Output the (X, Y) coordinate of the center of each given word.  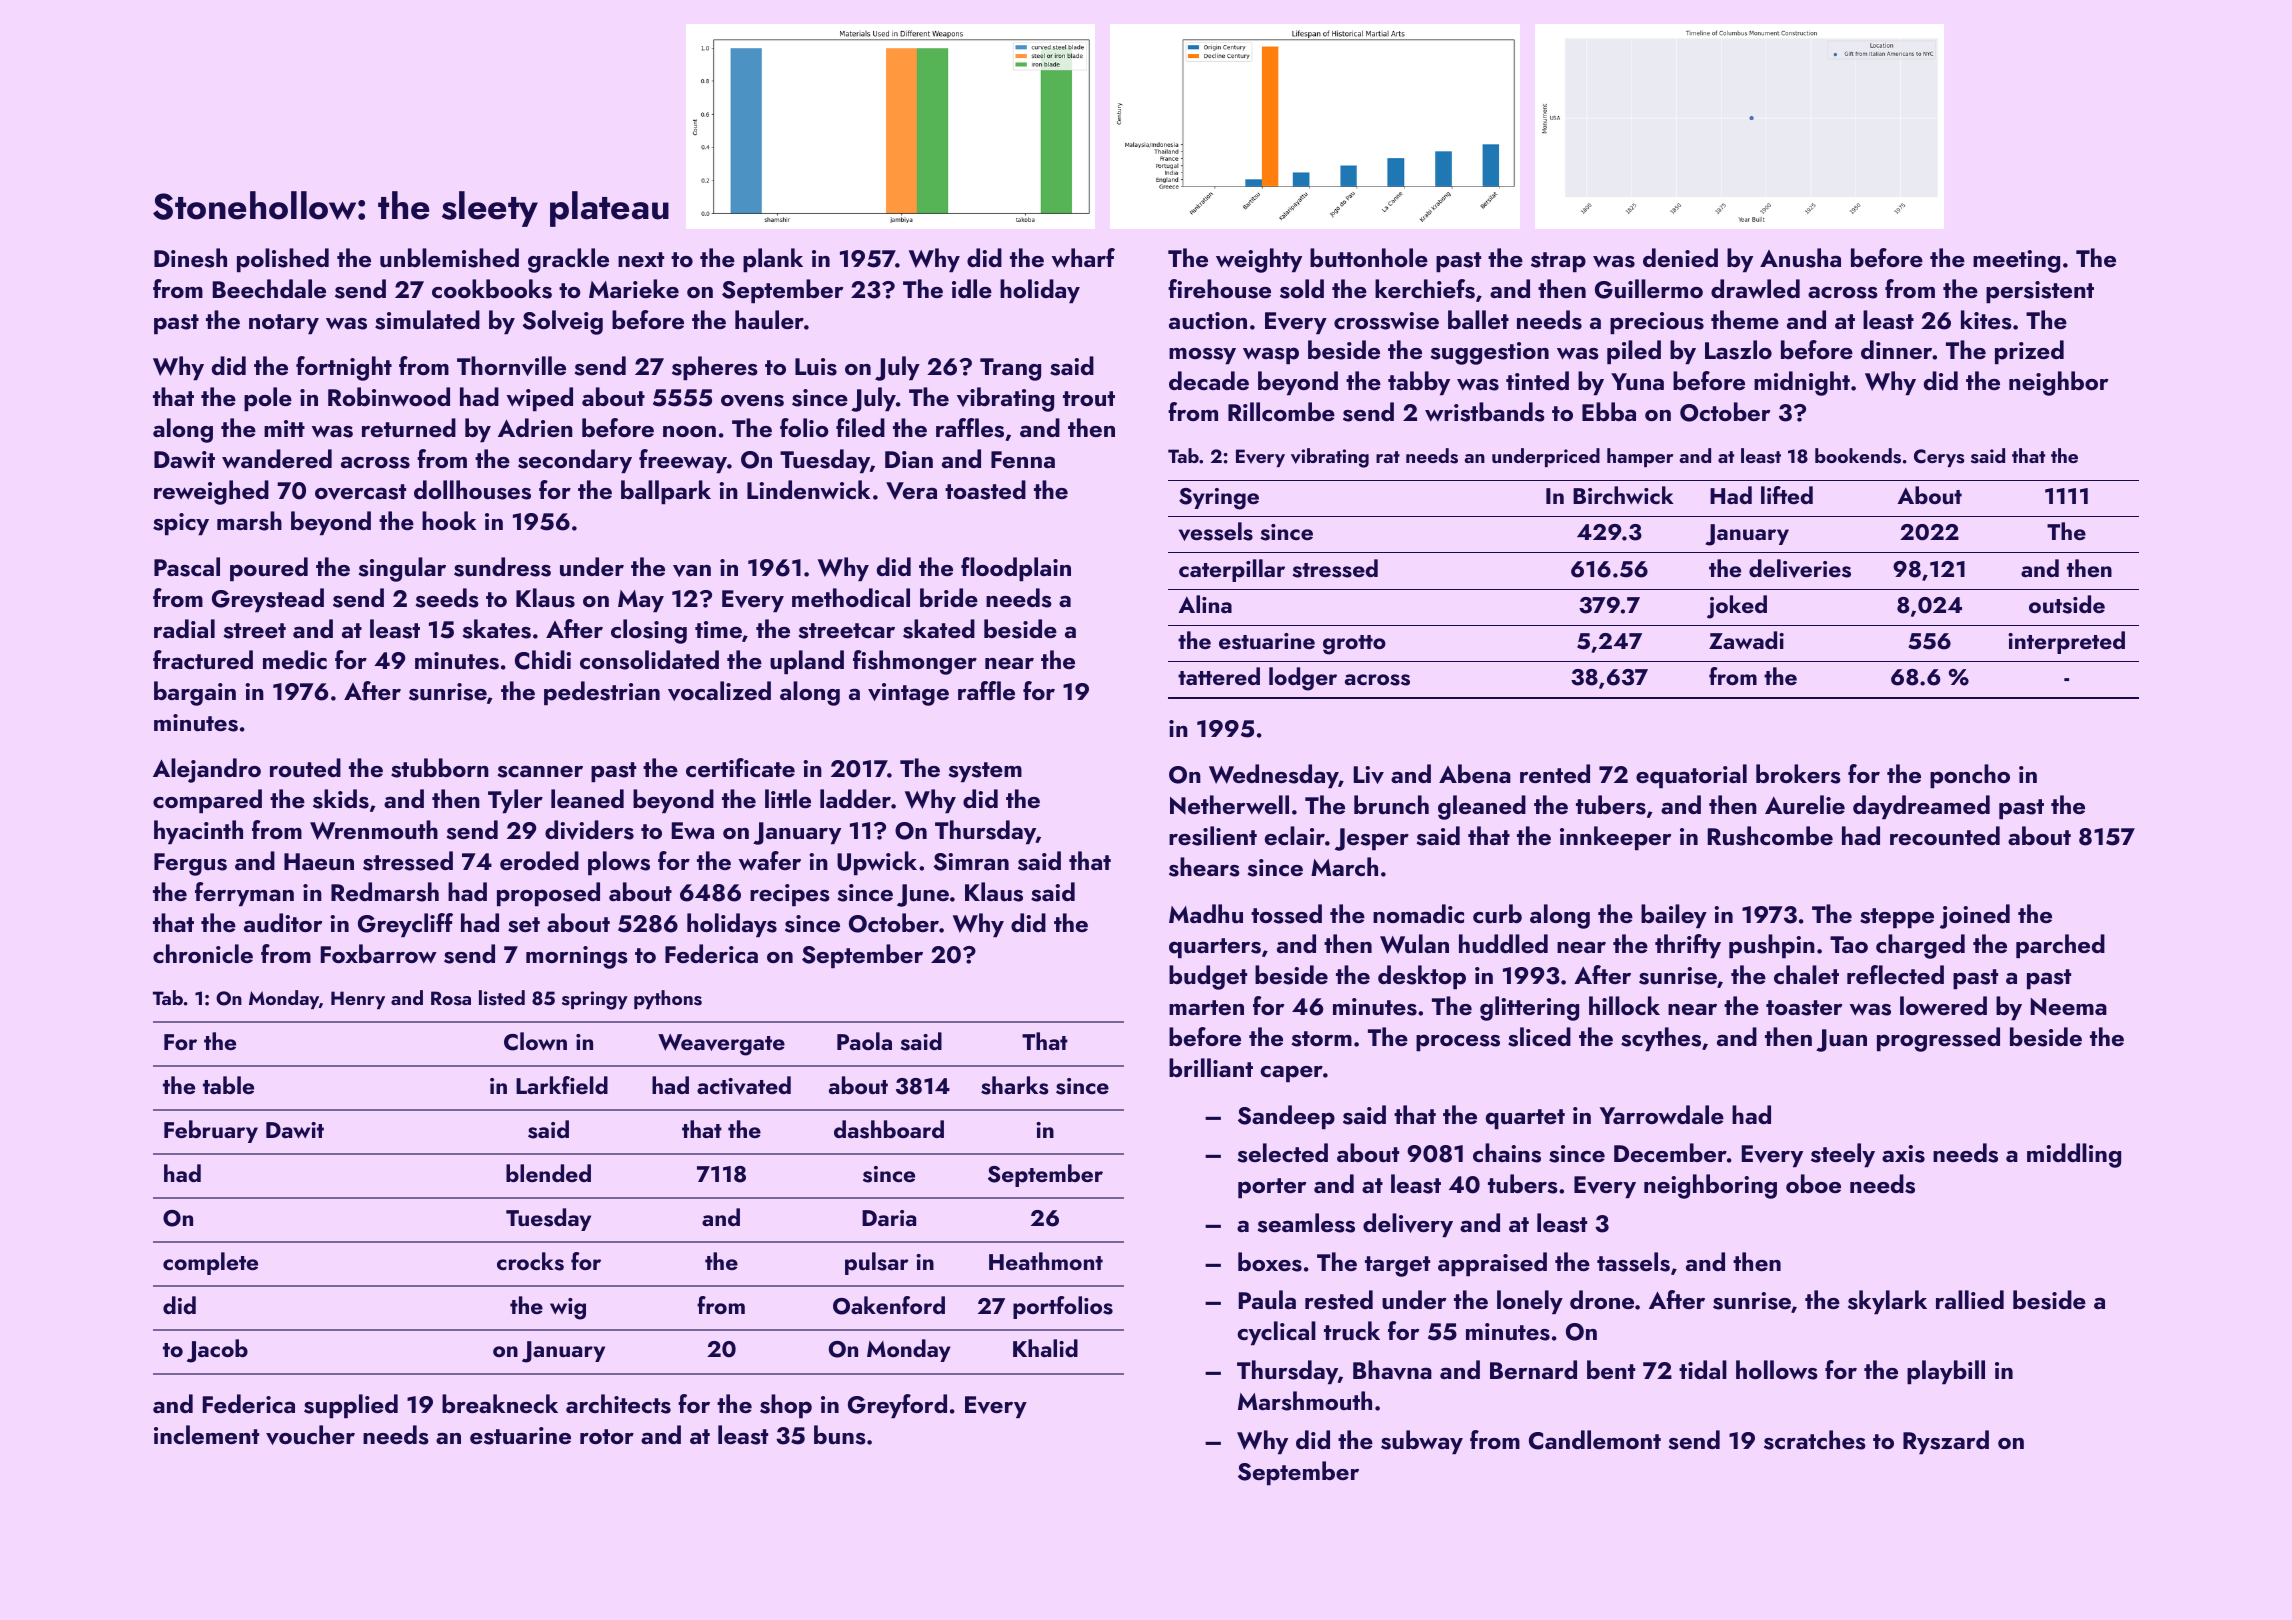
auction (1208, 321)
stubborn (440, 768)
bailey (1674, 916)
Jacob (217, 1351)
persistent (2040, 292)
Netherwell (1229, 805)
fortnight (344, 368)
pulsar (877, 1263)
